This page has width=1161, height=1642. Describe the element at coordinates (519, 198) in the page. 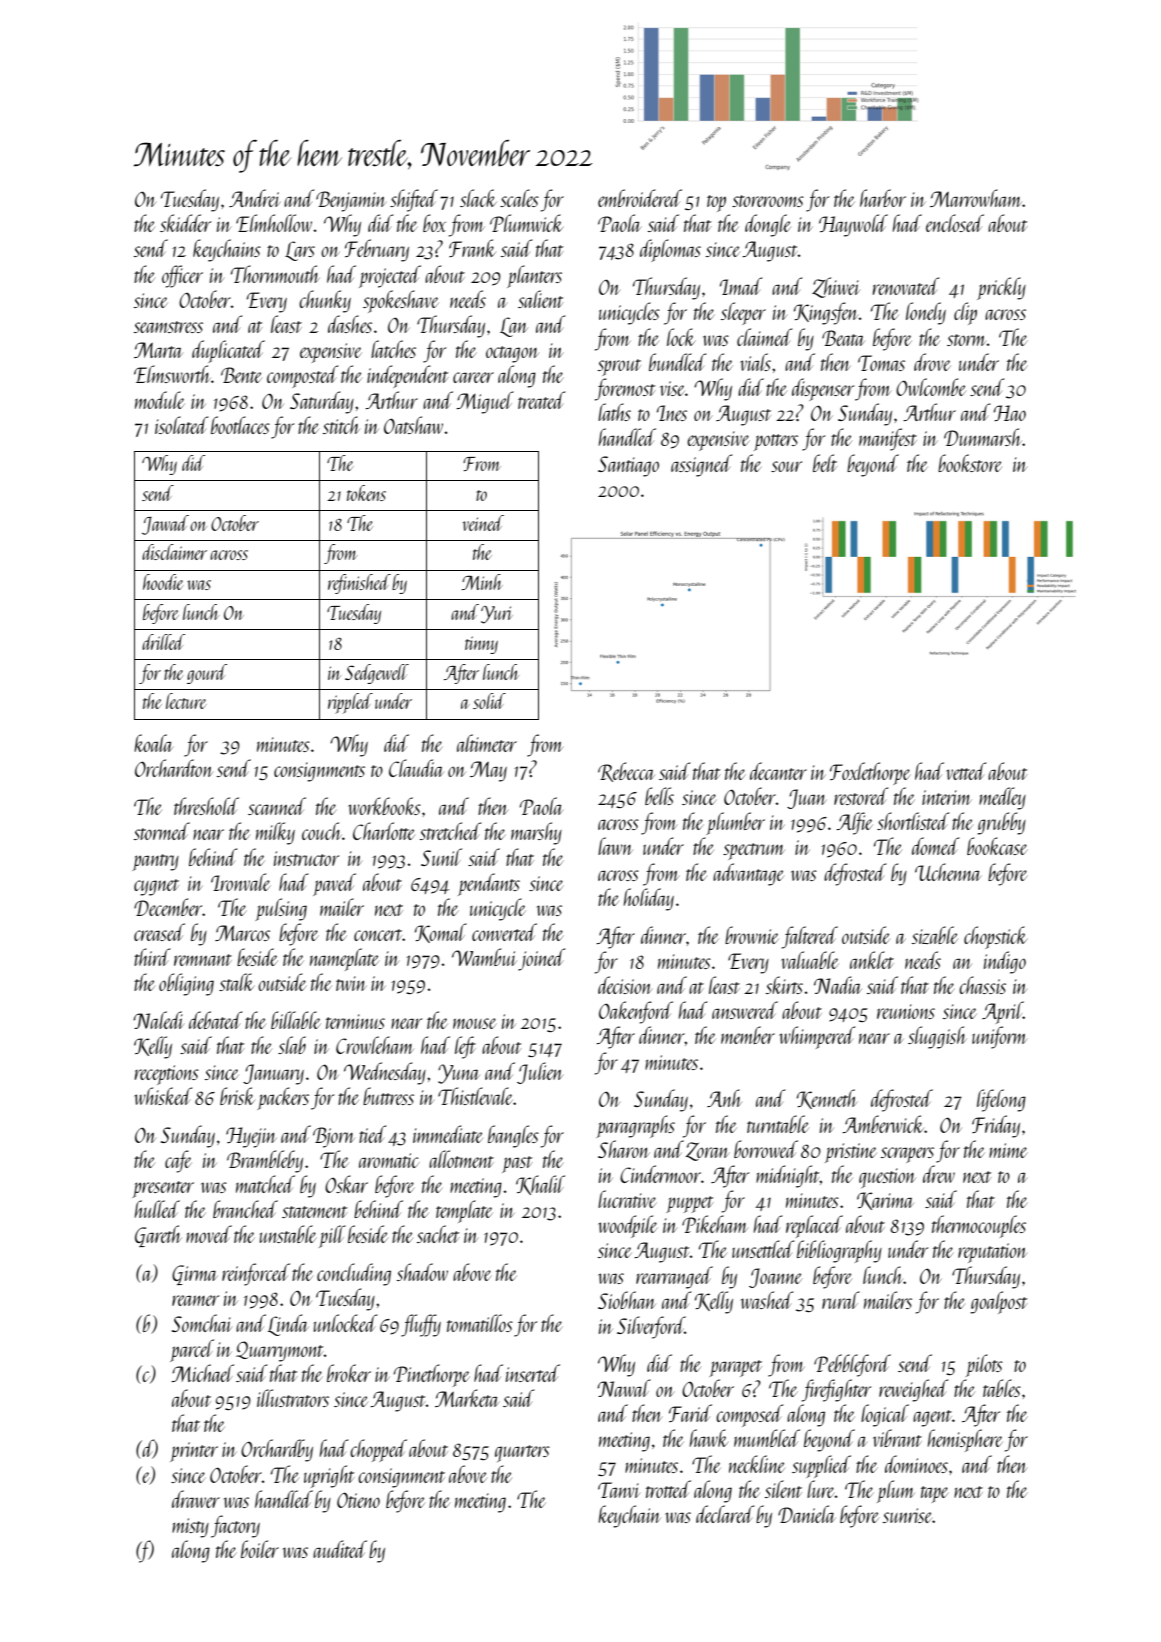

I see `scales` at that location.
